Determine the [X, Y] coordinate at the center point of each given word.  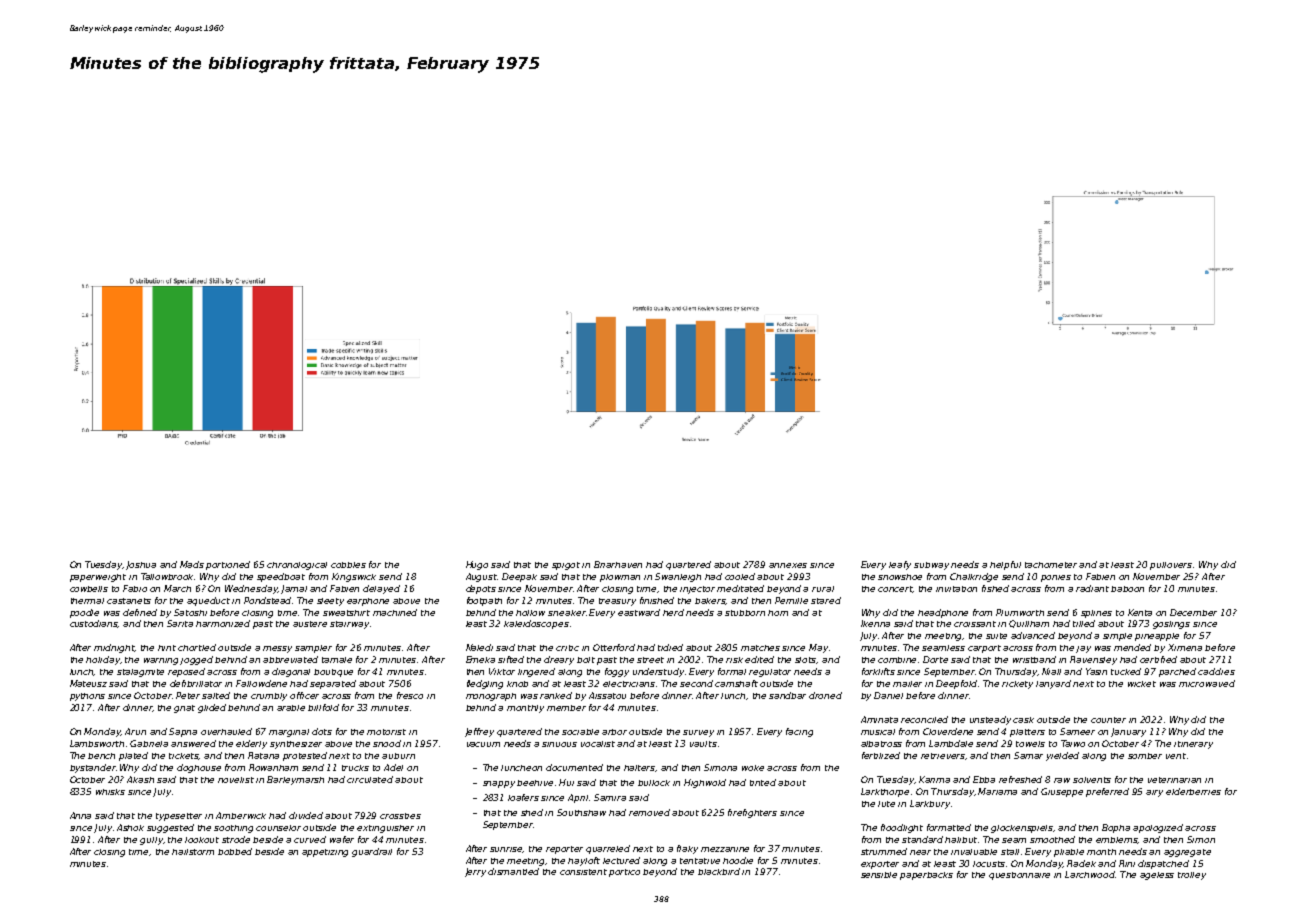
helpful [1005, 565]
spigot [566, 566]
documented [574, 767]
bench [101, 756]
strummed [884, 851]
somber [1145, 756]
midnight [114, 648]
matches [760, 648]
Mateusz [88, 683]
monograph [491, 697]
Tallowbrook [168, 576]
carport [984, 649]
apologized [1158, 828]
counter [1108, 720]
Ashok [130, 827]
